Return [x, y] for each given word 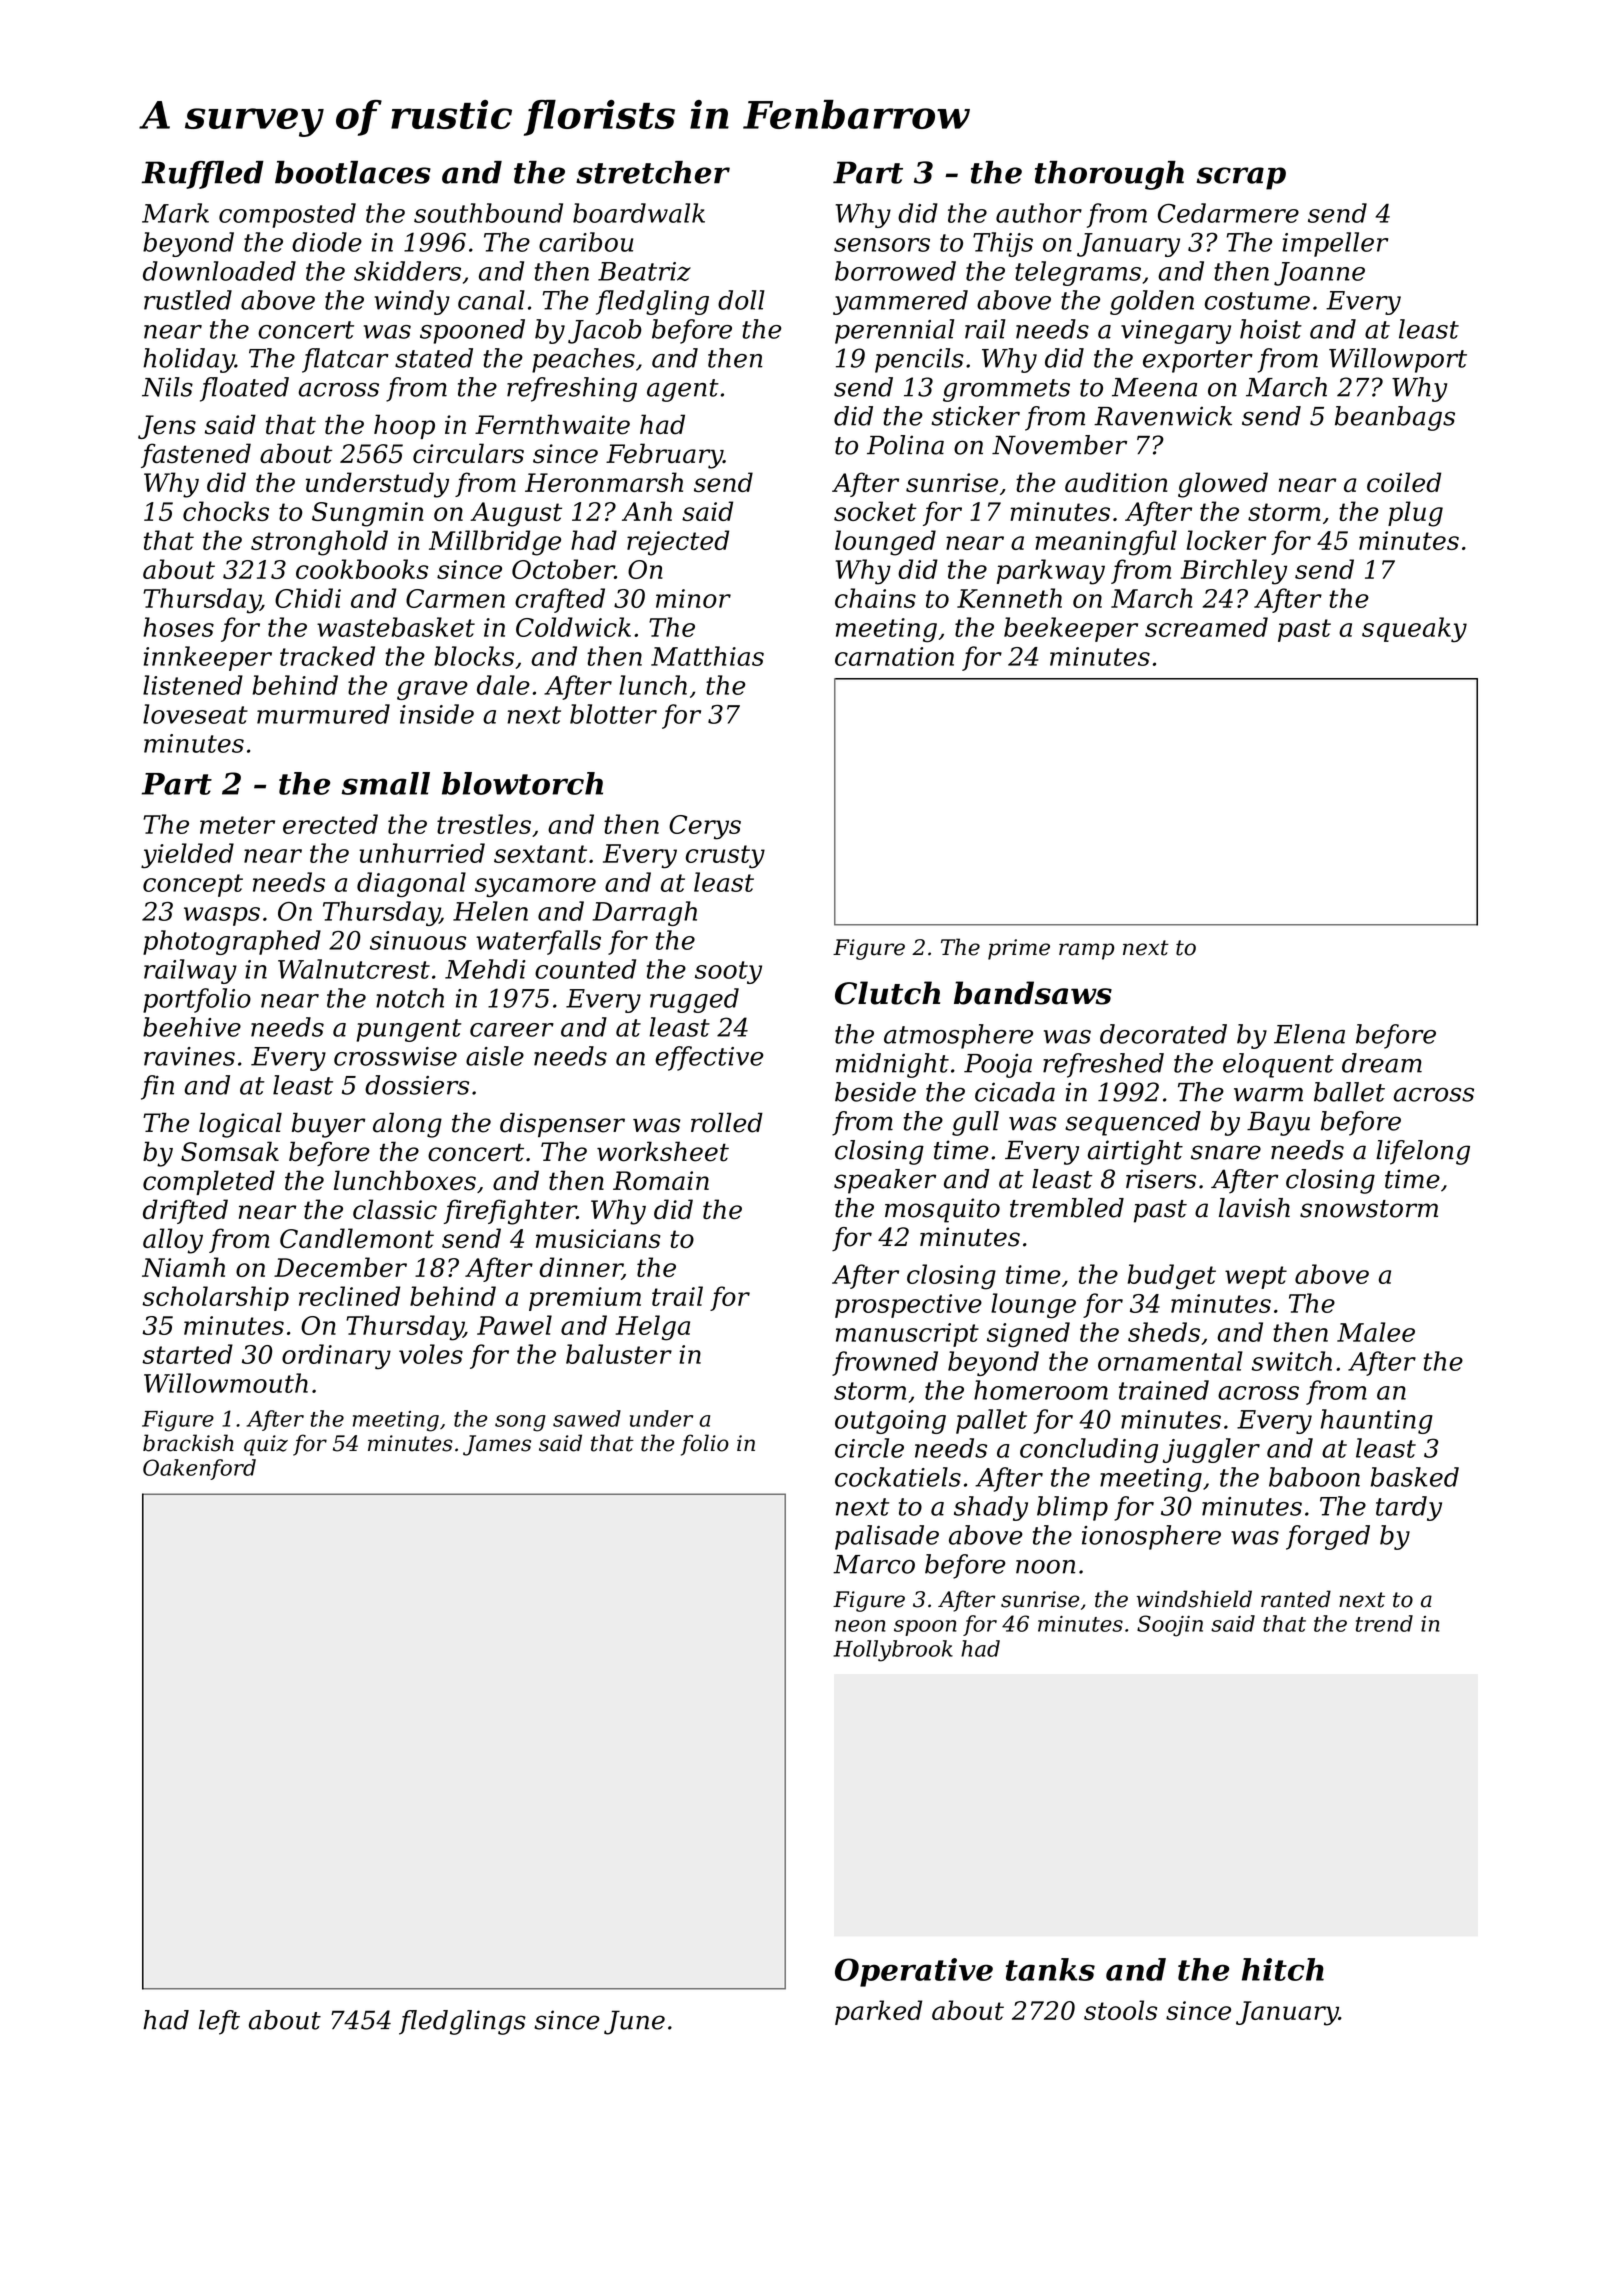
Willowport [1398, 360]
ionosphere [1151, 1537]
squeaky [1414, 629]
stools [1120, 2010]
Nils [167, 387]
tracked [327, 656]
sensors [882, 245]
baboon [1314, 1477]
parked [878, 2012]
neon [860, 1626]
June [634, 2022]
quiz [266, 1445]
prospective [908, 1306]
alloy [173, 1241]
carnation [894, 656]
